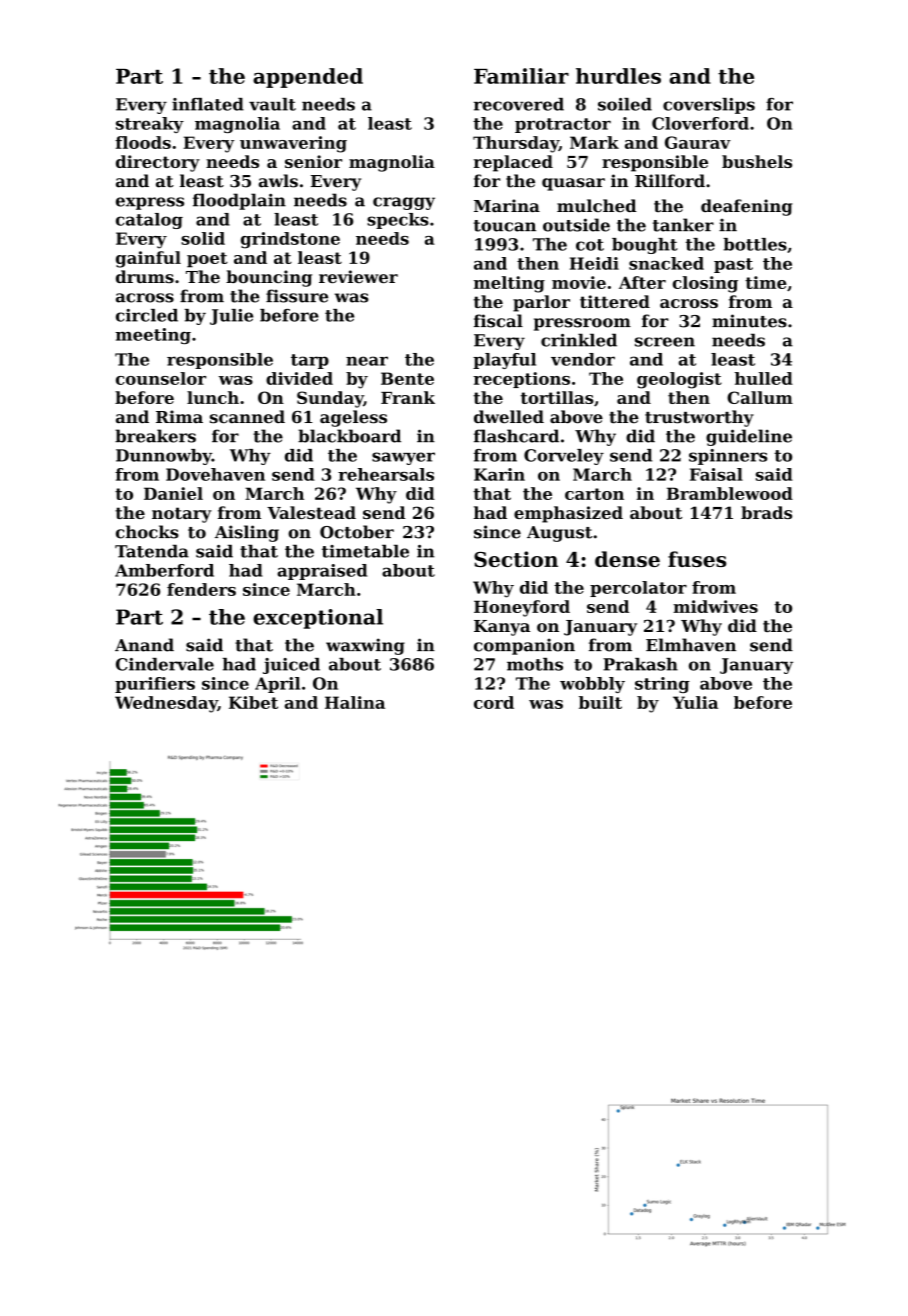 Image resolution: width=908 pixels, height=1316 pixels. What do you see at coordinates (367, 361) in the image?
I see `near` at bounding box center [367, 361].
